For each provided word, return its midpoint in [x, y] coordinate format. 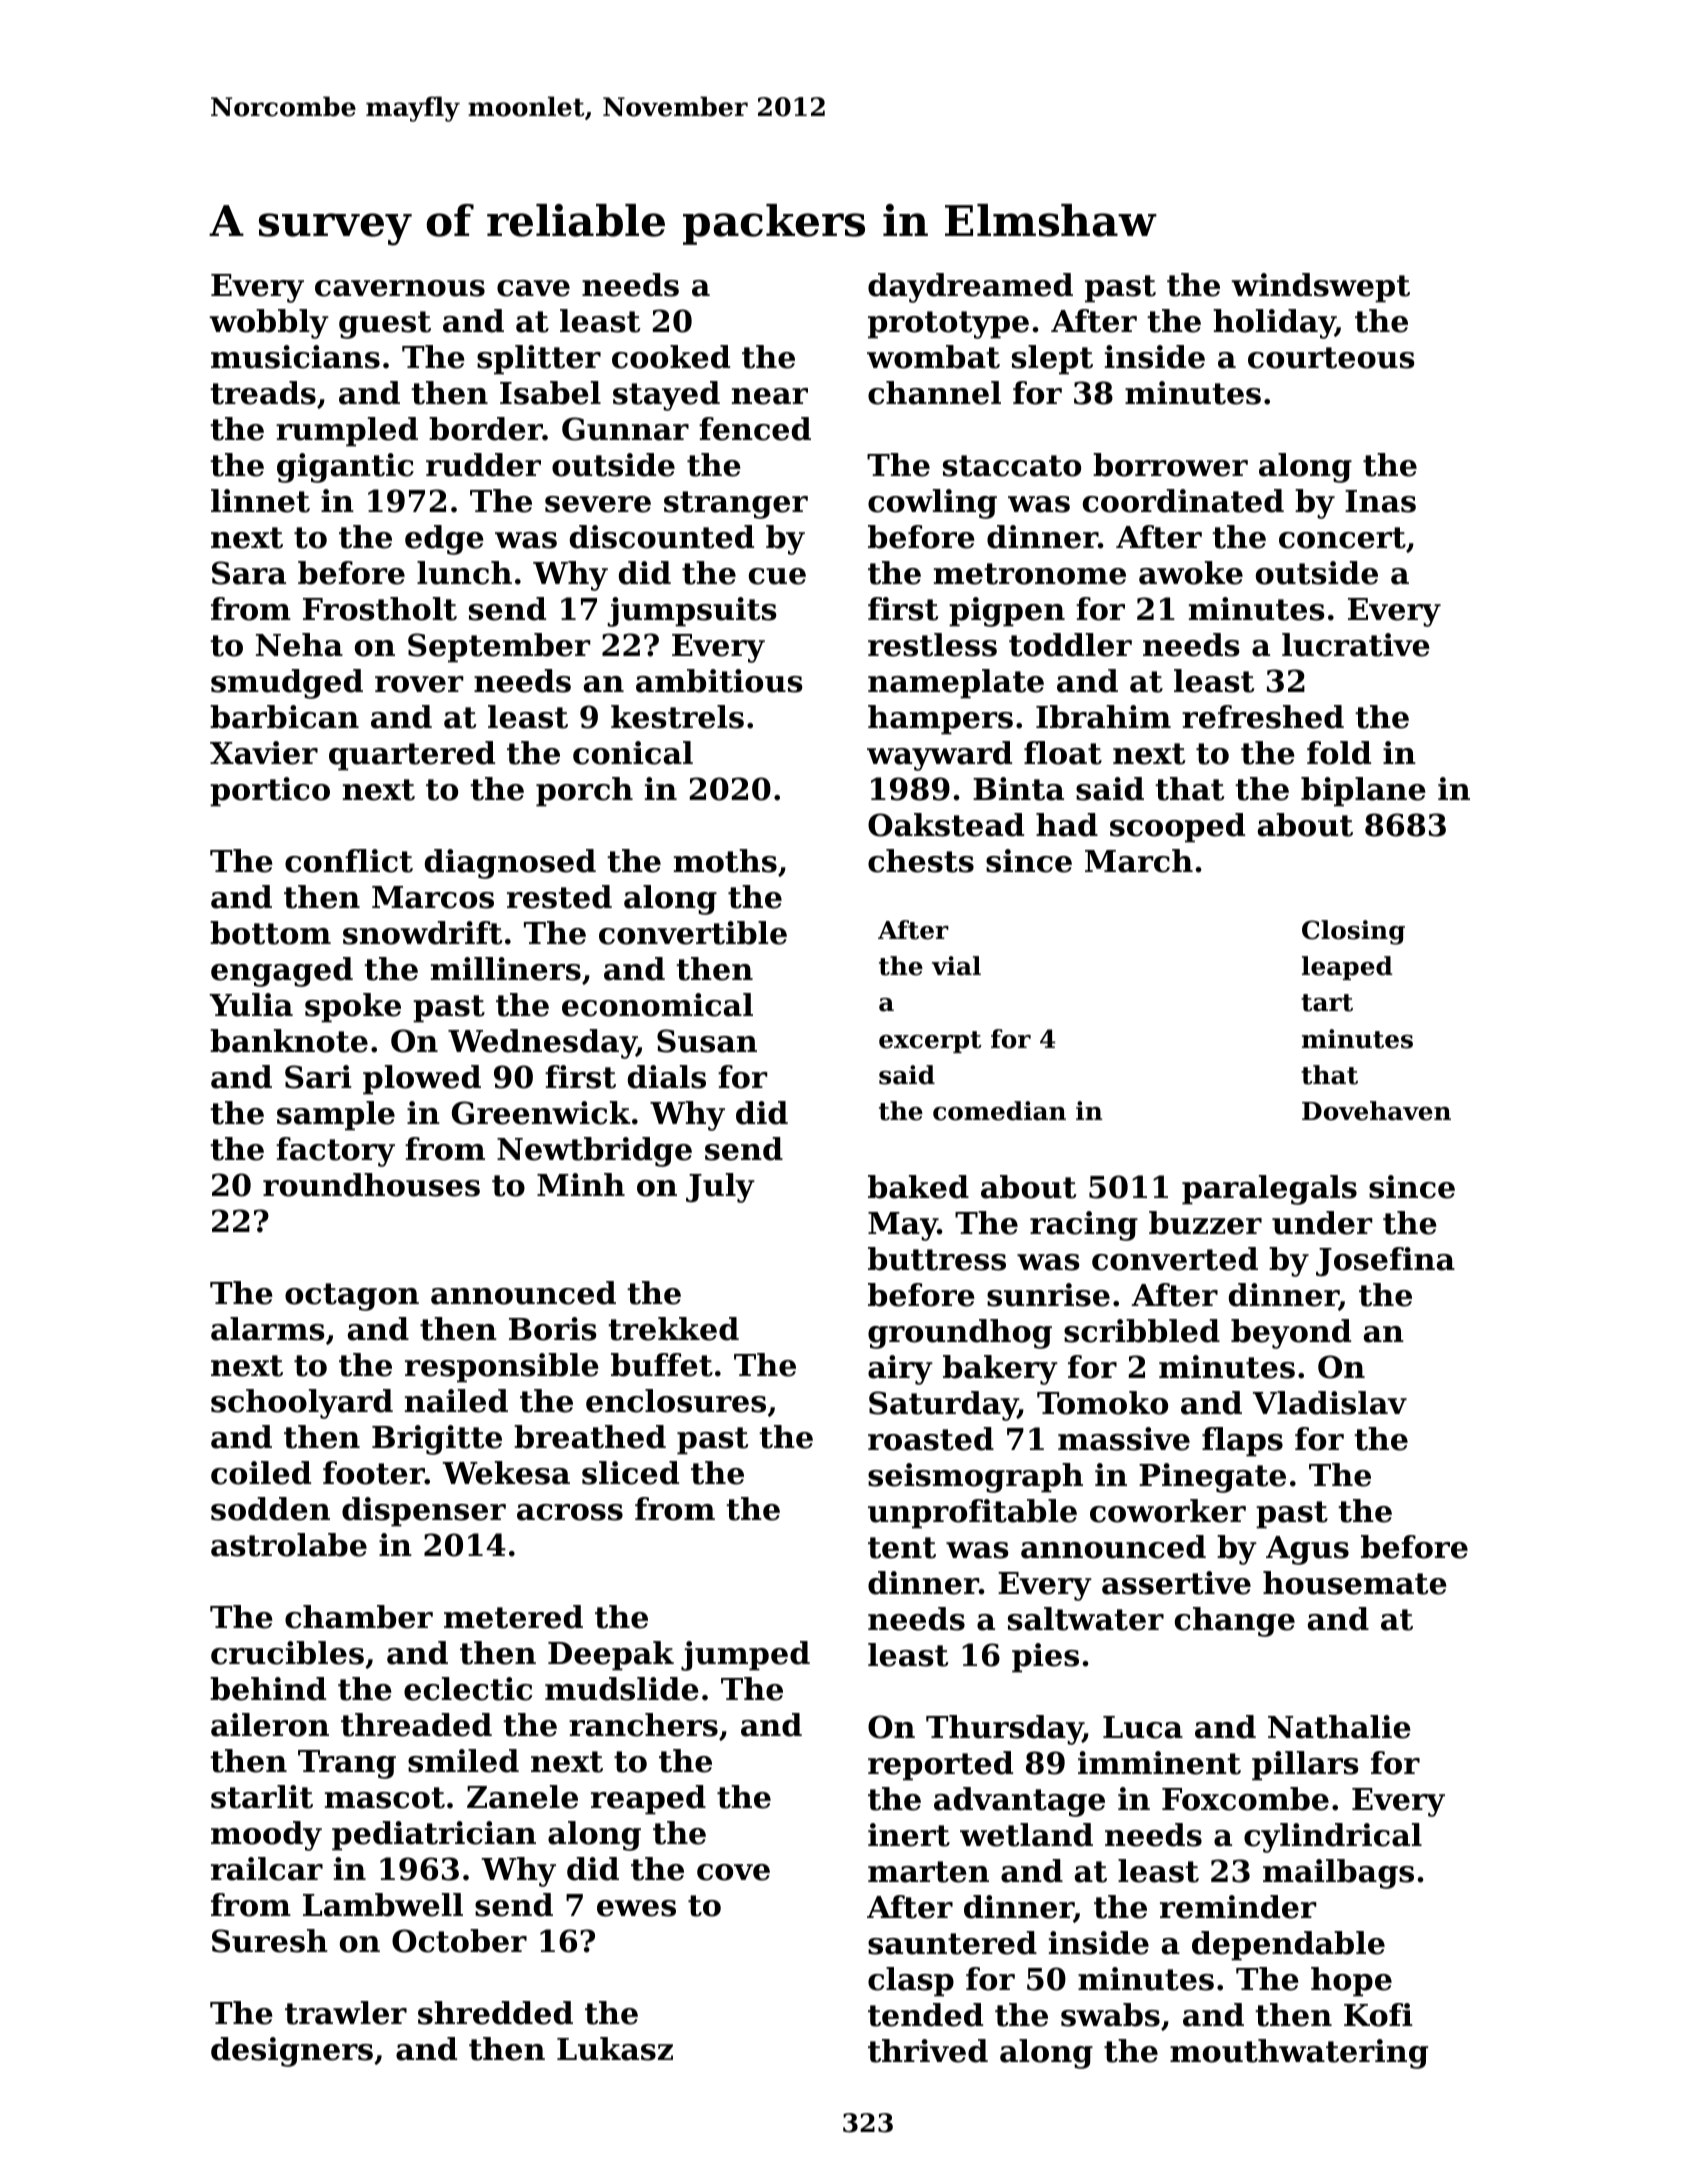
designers [292, 2052]
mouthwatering [1299, 2054]
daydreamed [970, 288]
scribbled [1142, 1331]
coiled [261, 1473]
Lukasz [615, 2049]
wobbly [269, 324]
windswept [1320, 288]
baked [918, 1187]
